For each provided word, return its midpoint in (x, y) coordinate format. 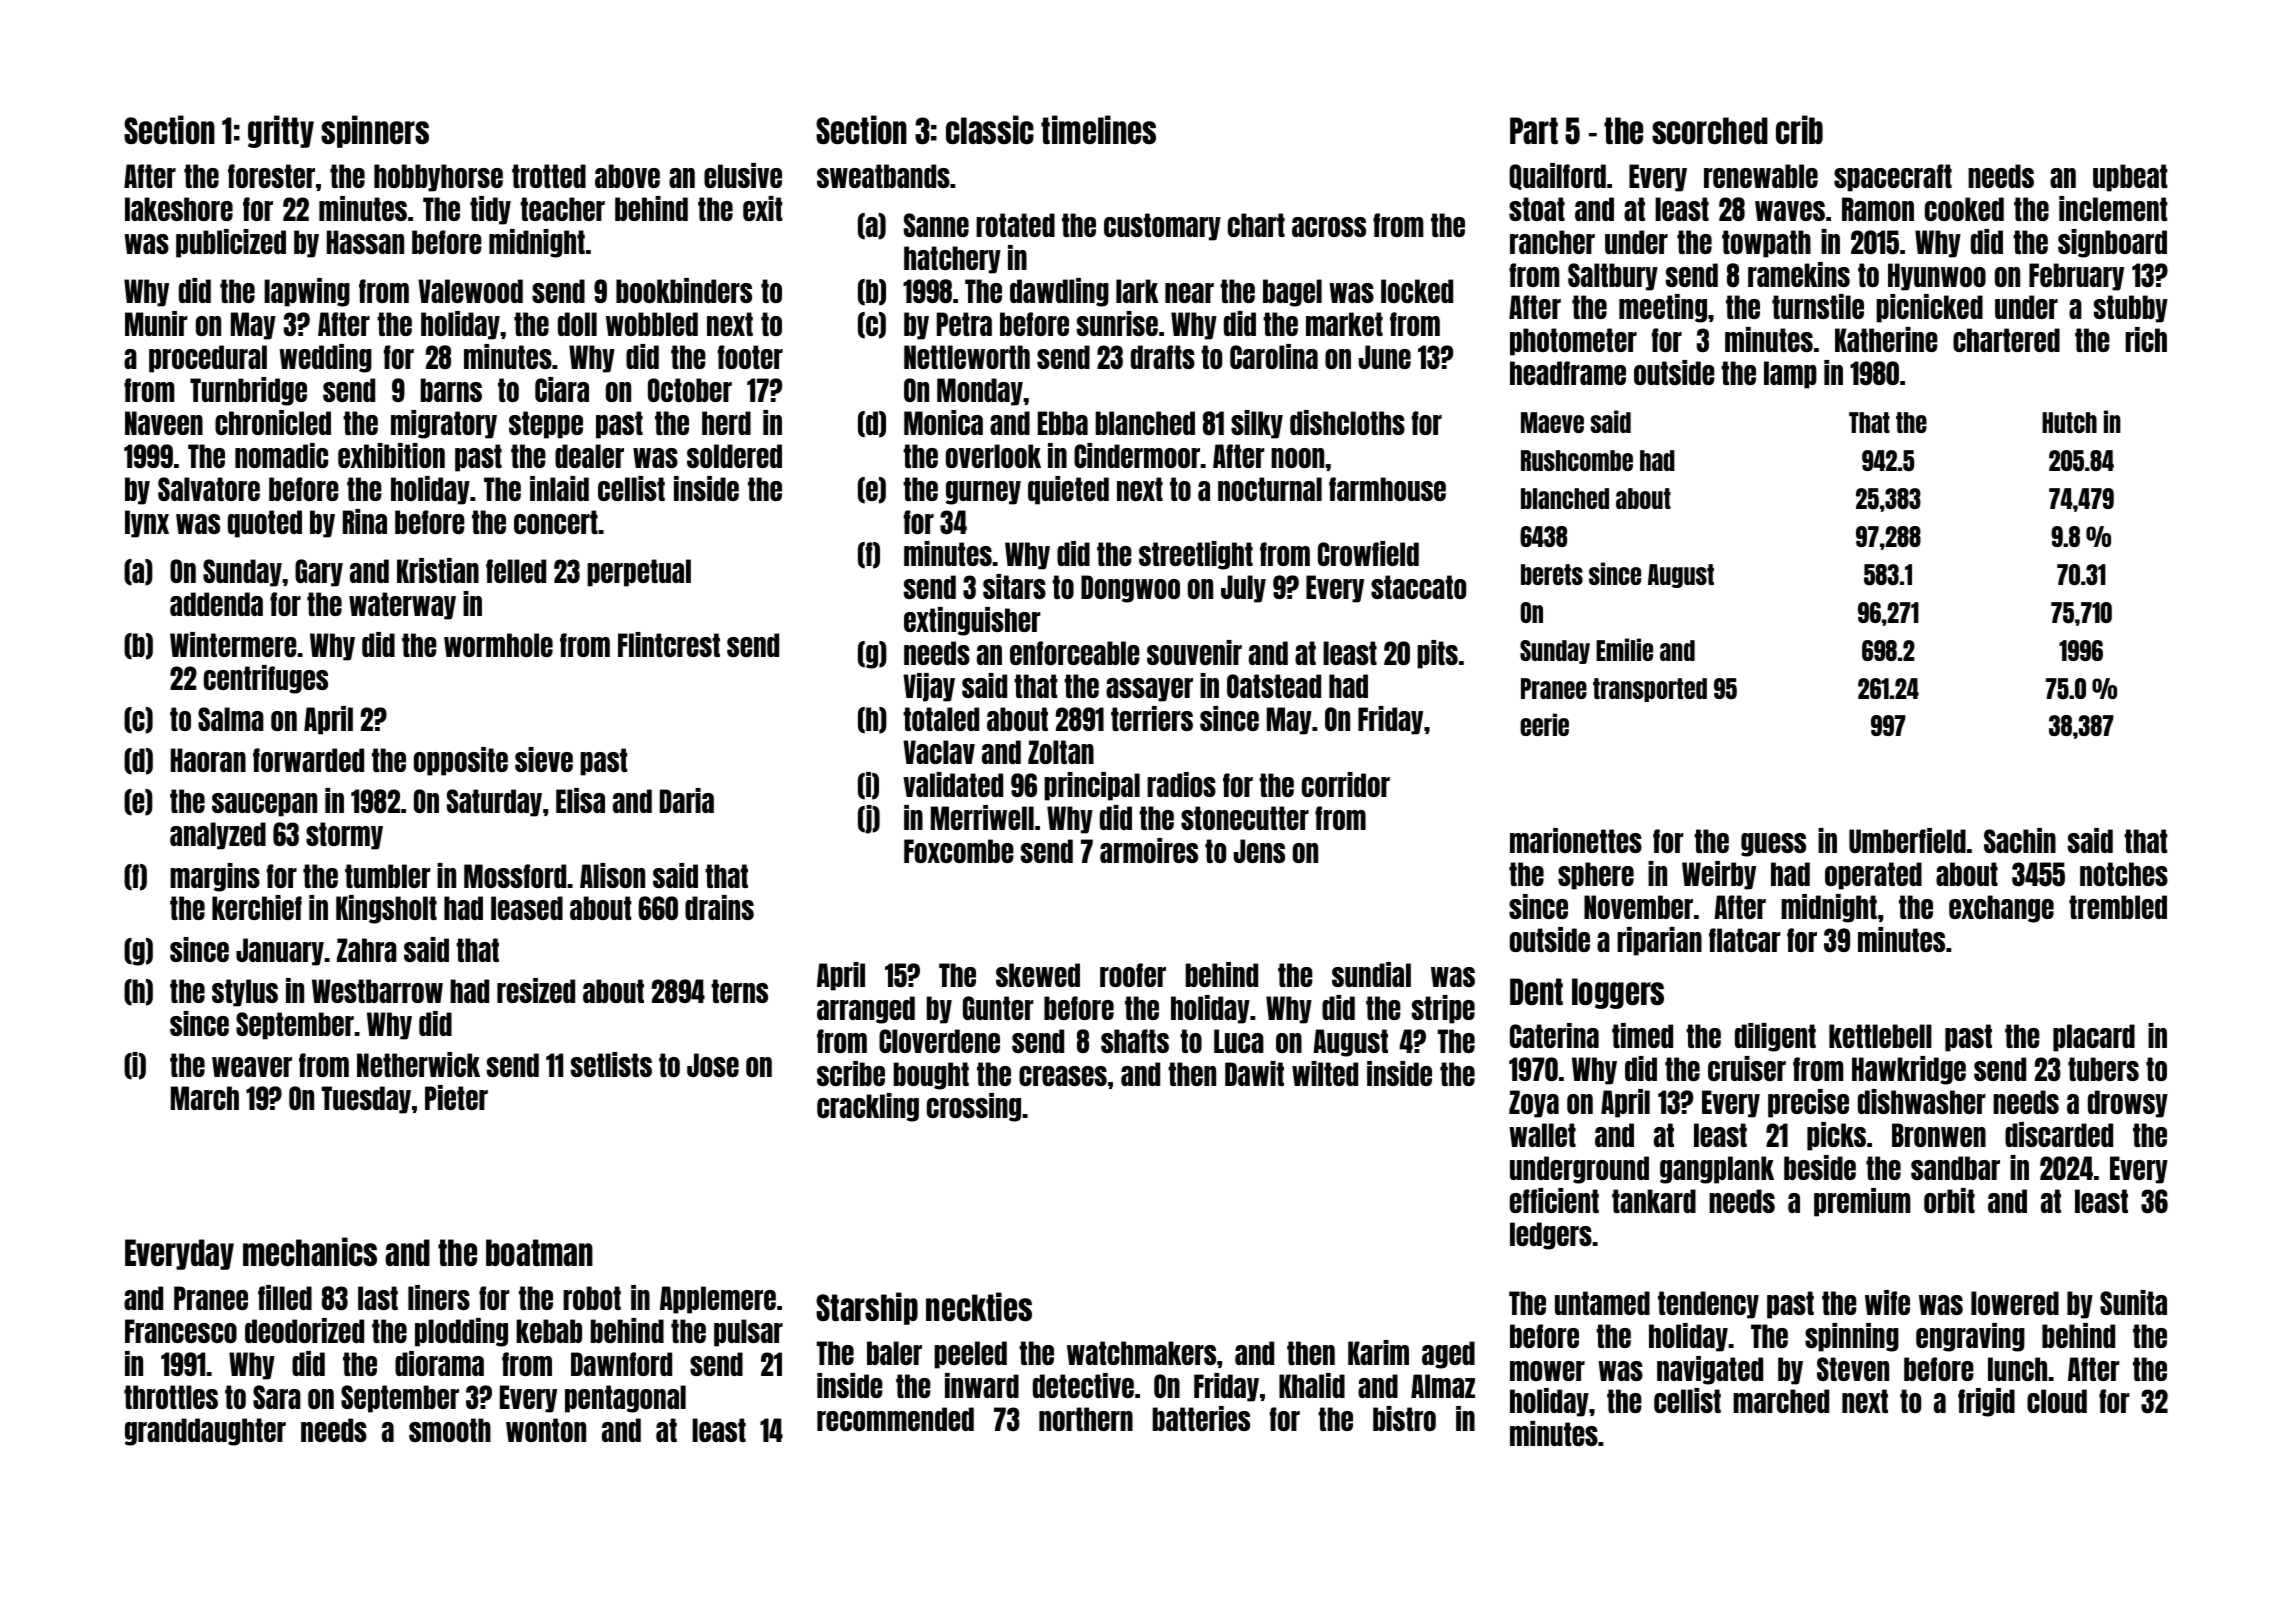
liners (439, 1297)
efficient (1554, 1200)
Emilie (1624, 649)
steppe (546, 425)
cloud (2057, 1401)
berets (1552, 574)
